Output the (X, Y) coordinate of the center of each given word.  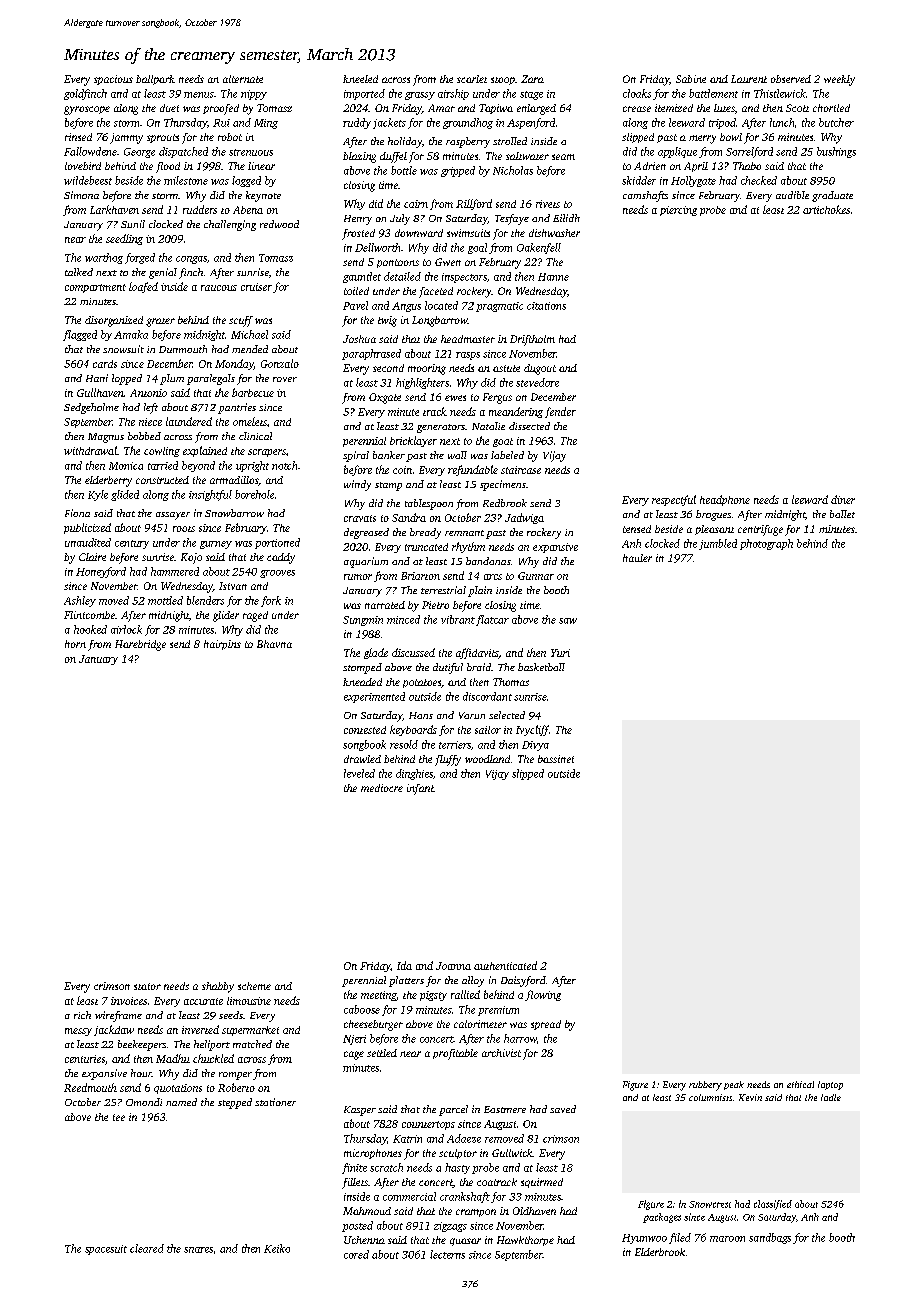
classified (773, 1205)
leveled (359, 773)
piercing (678, 211)
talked (79, 272)
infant (420, 789)
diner (843, 499)
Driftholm (532, 340)
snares (198, 1250)
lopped (127, 379)
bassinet (556, 759)
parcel (453, 1110)
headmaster (468, 339)
